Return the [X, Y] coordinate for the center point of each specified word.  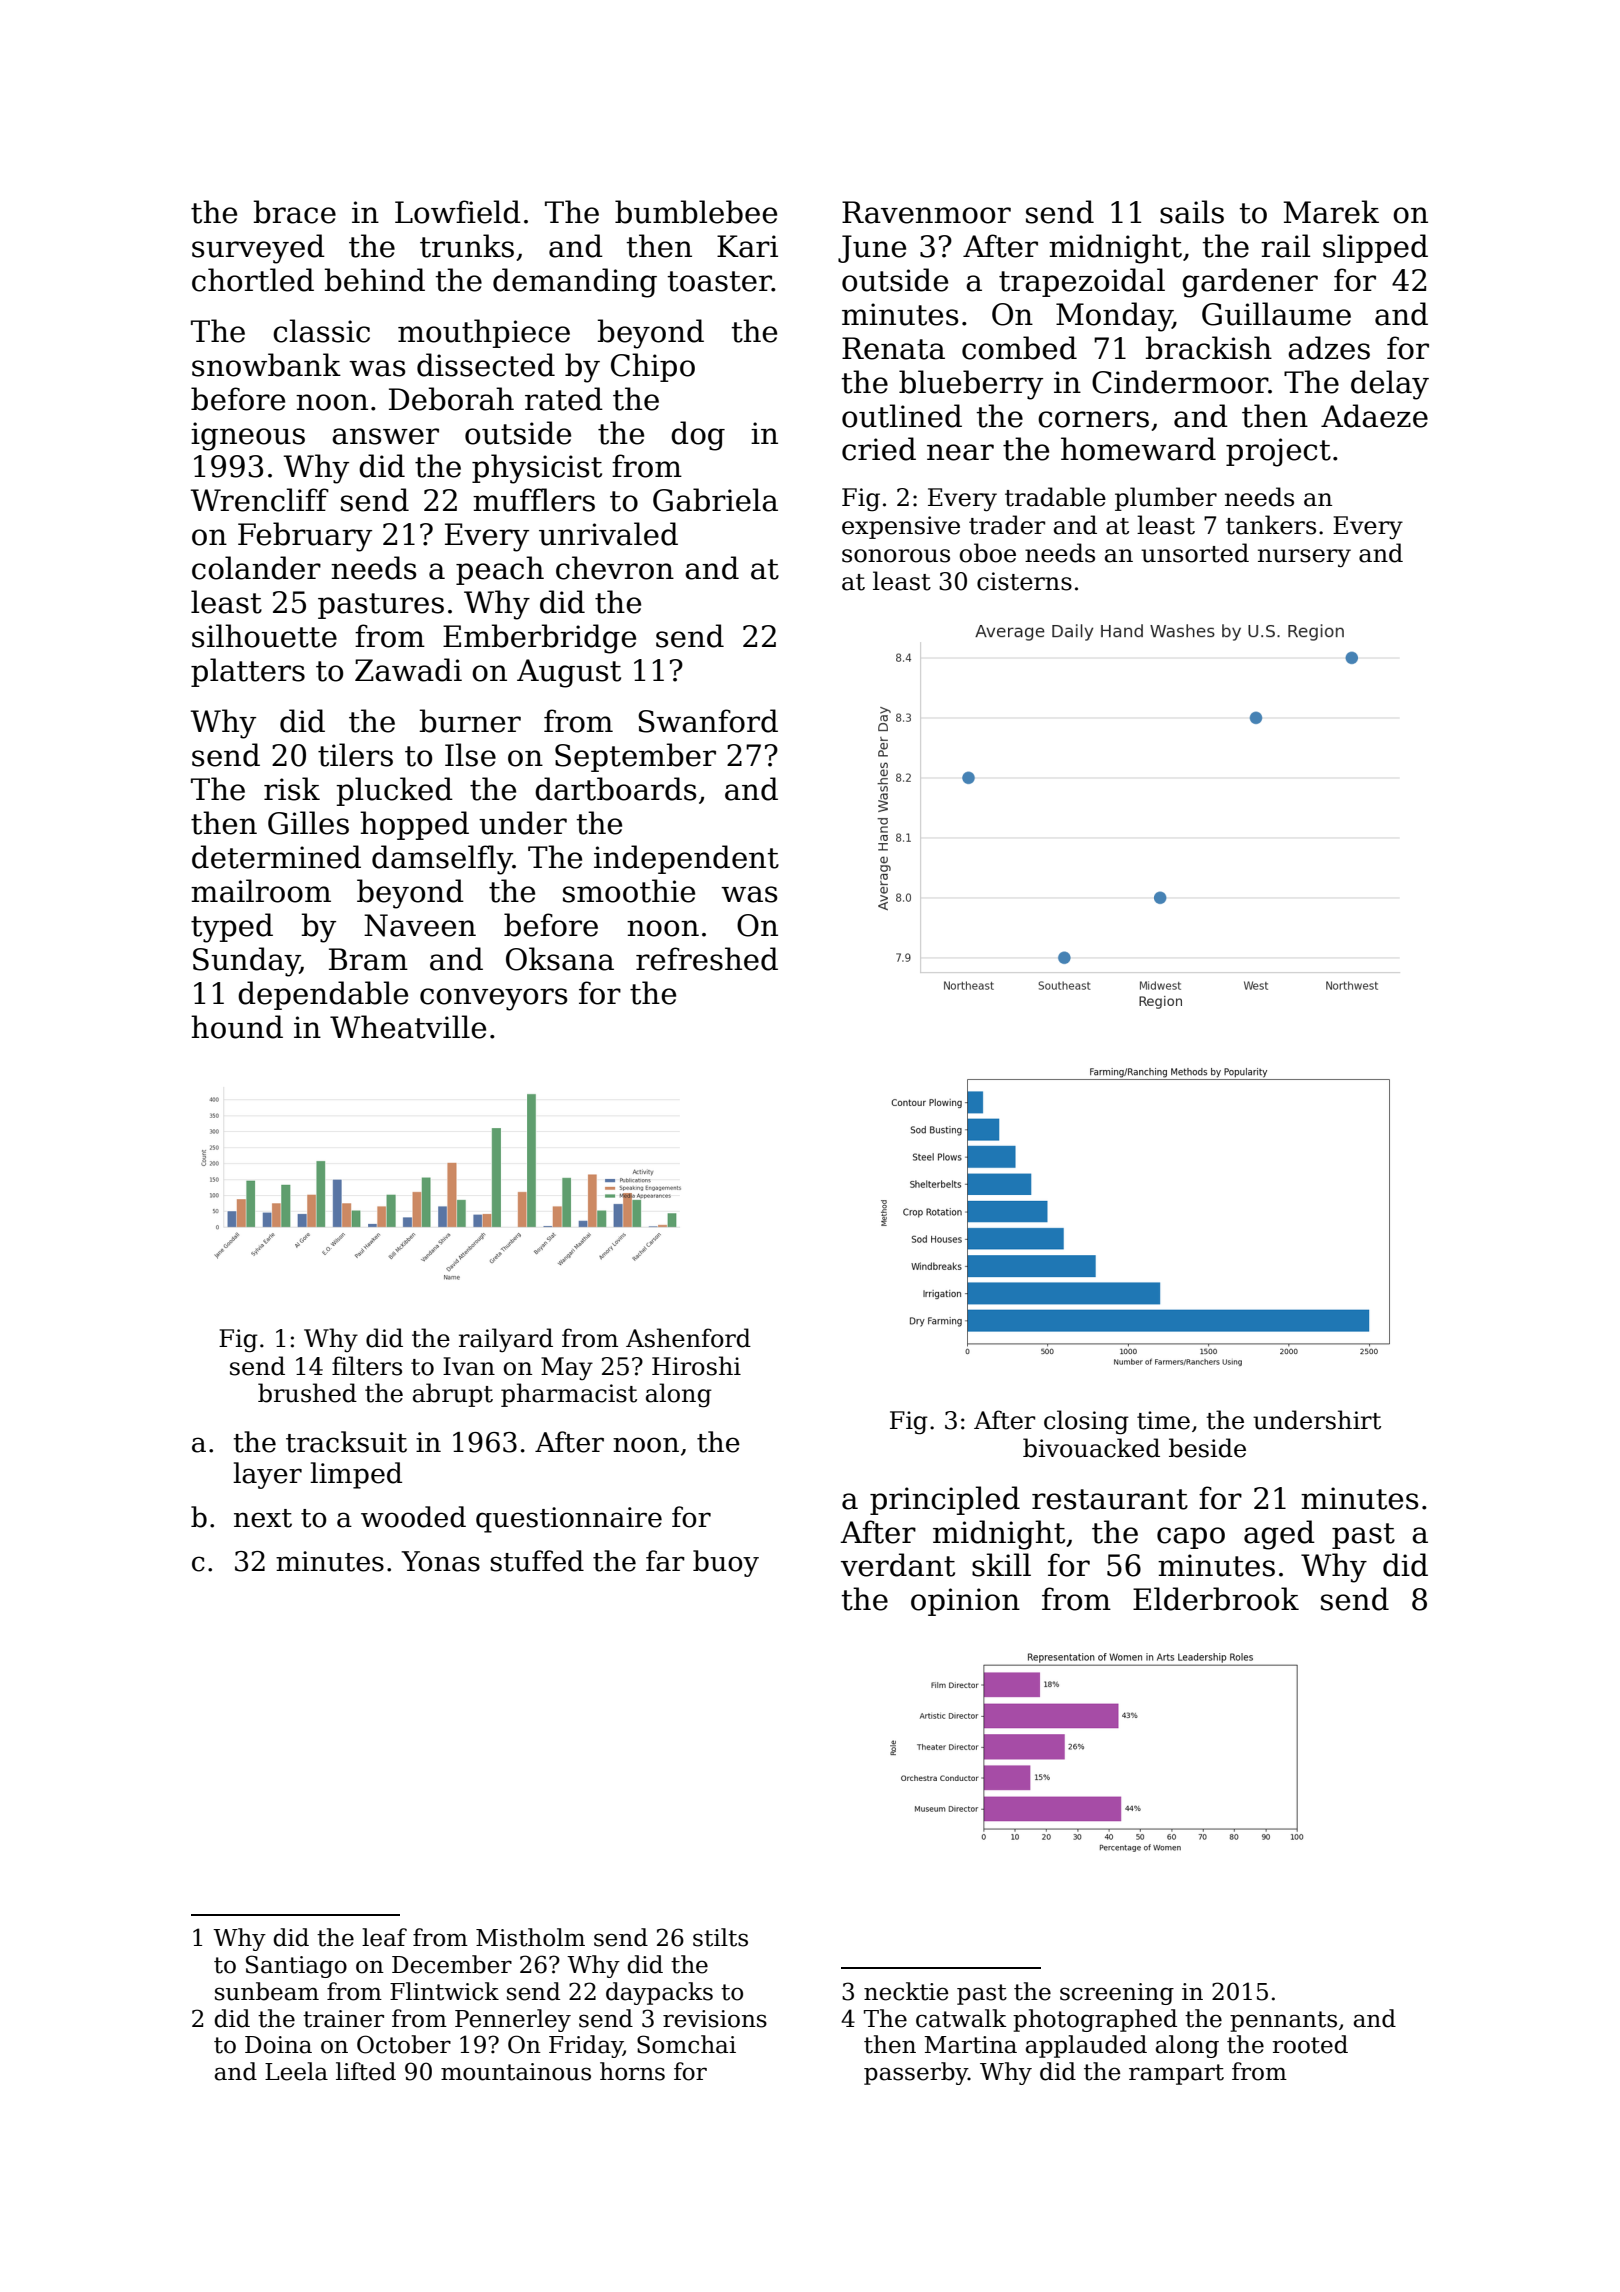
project [1278, 452]
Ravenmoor [926, 212]
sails [1192, 212]
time [1163, 1420]
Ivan [469, 1366]
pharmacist [569, 1395]
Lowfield [458, 212]
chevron [615, 568]
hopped [414, 825]
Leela [296, 2071]
